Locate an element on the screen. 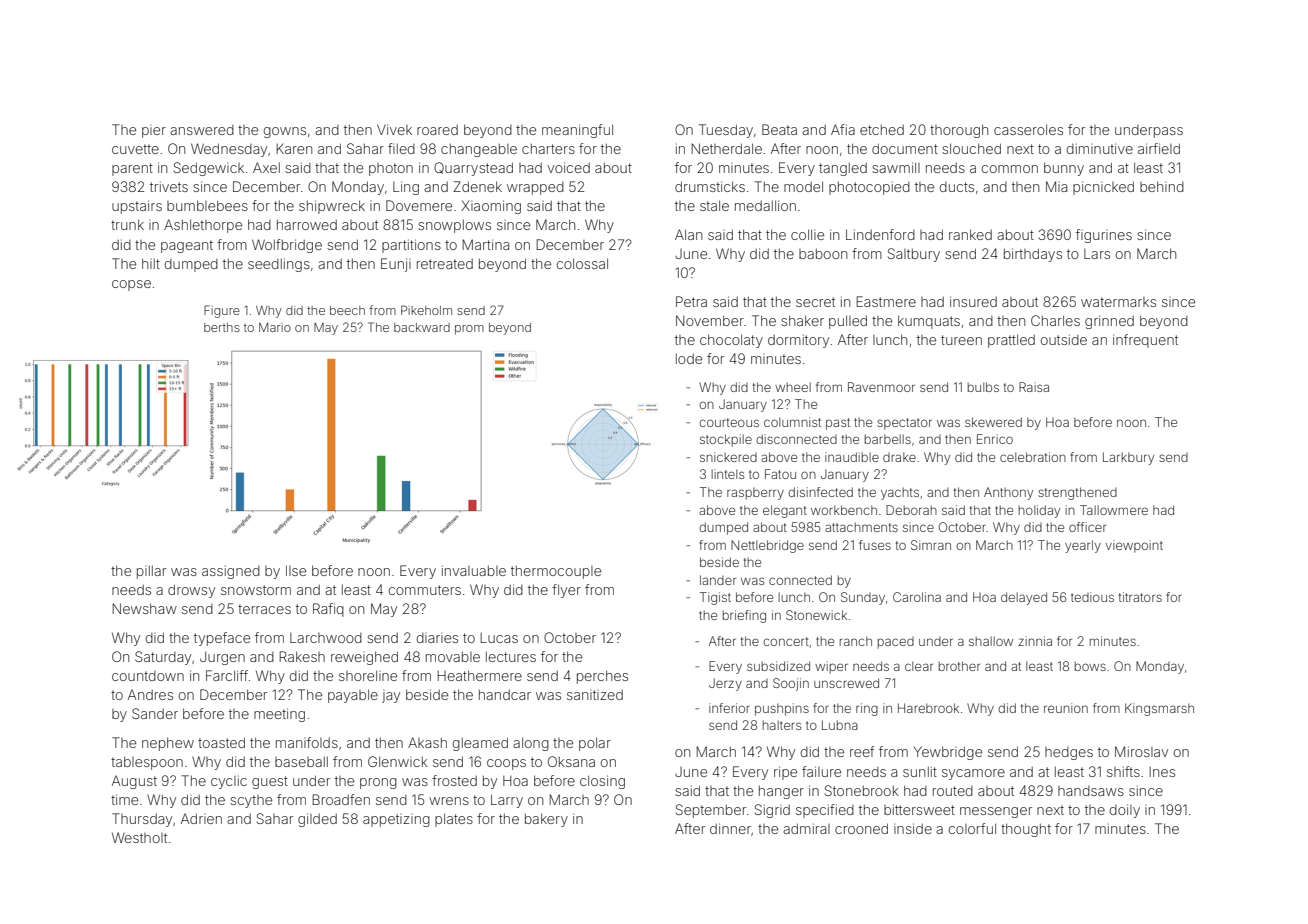 This screenshot has width=1308, height=924. watermarks is located at coordinates (1118, 302).
